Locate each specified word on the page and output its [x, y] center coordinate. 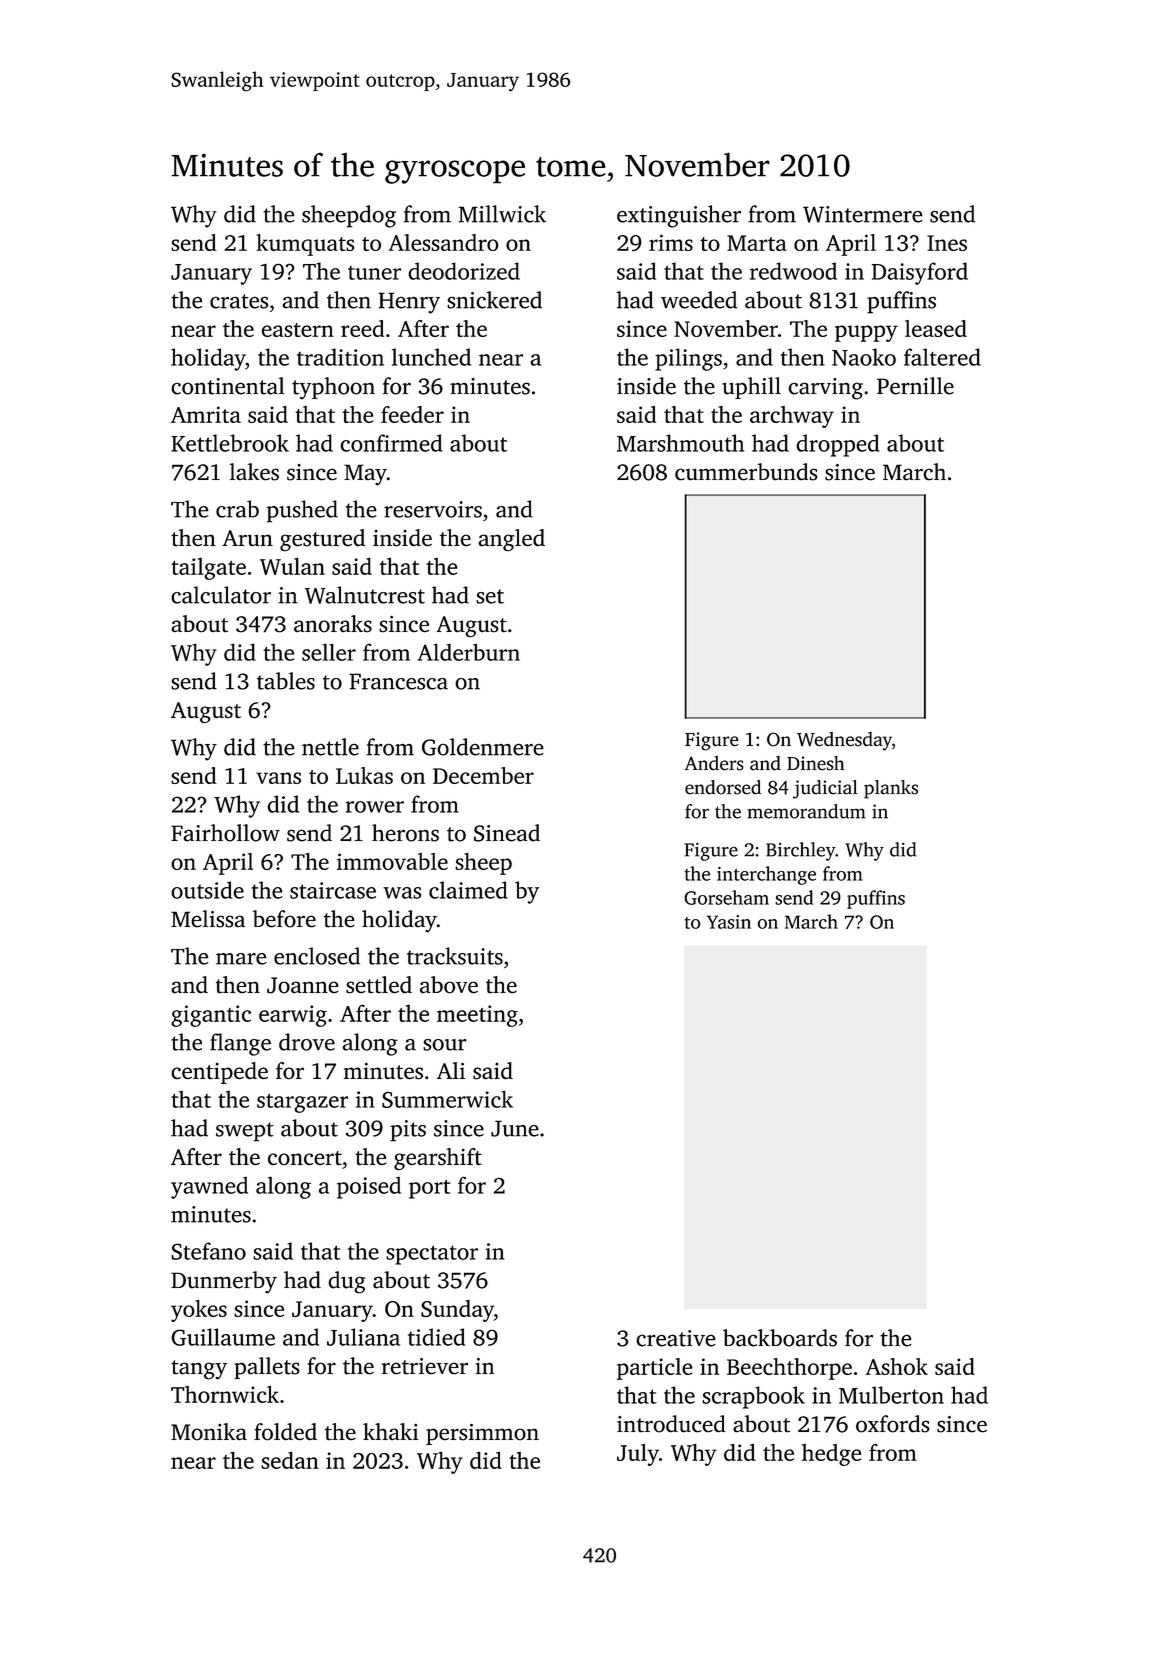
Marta [757, 243]
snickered [494, 300]
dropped [838, 445]
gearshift [438, 1159]
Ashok [897, 1366]
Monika [209, 1432]
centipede [219, 1073]
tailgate [208, 569]
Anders [714, 763]
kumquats [305, 245]
